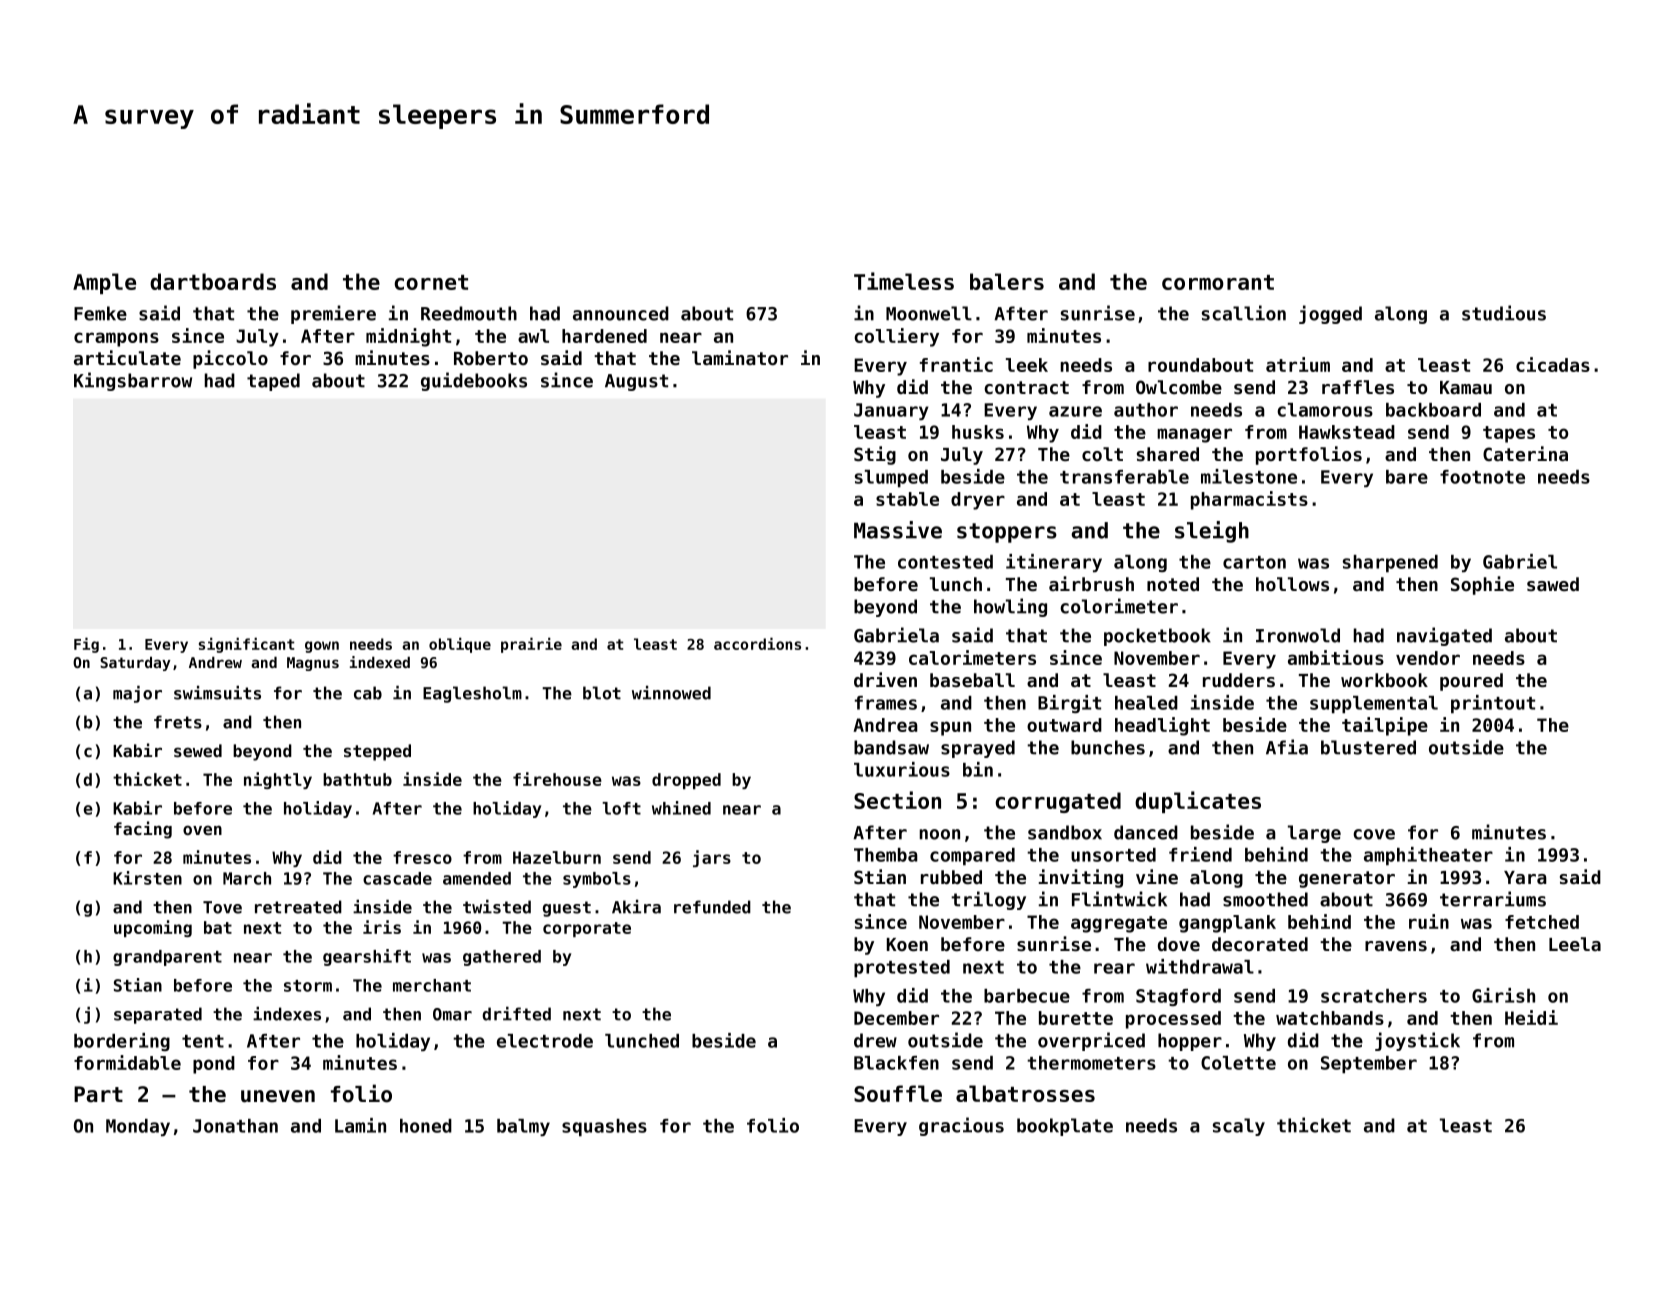  What do you see at coordinates (167, 958) in the screenshot?
I see `grandparent` at bounding box center [167, 958].
